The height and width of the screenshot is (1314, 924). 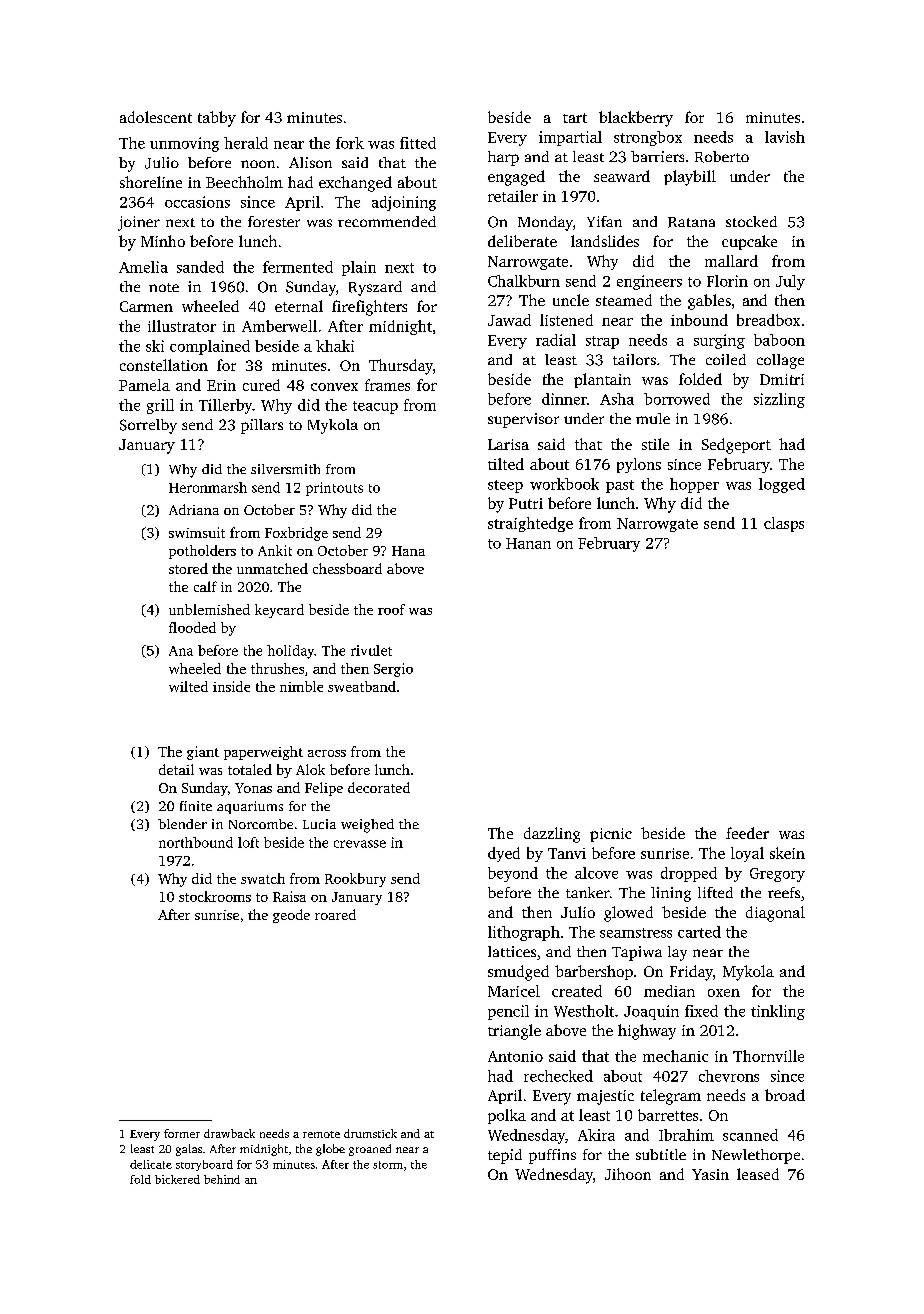 What do you see at coordinates (785, 137) in the screenshot?
I see `lavish` at bounding box center [785, 137].
